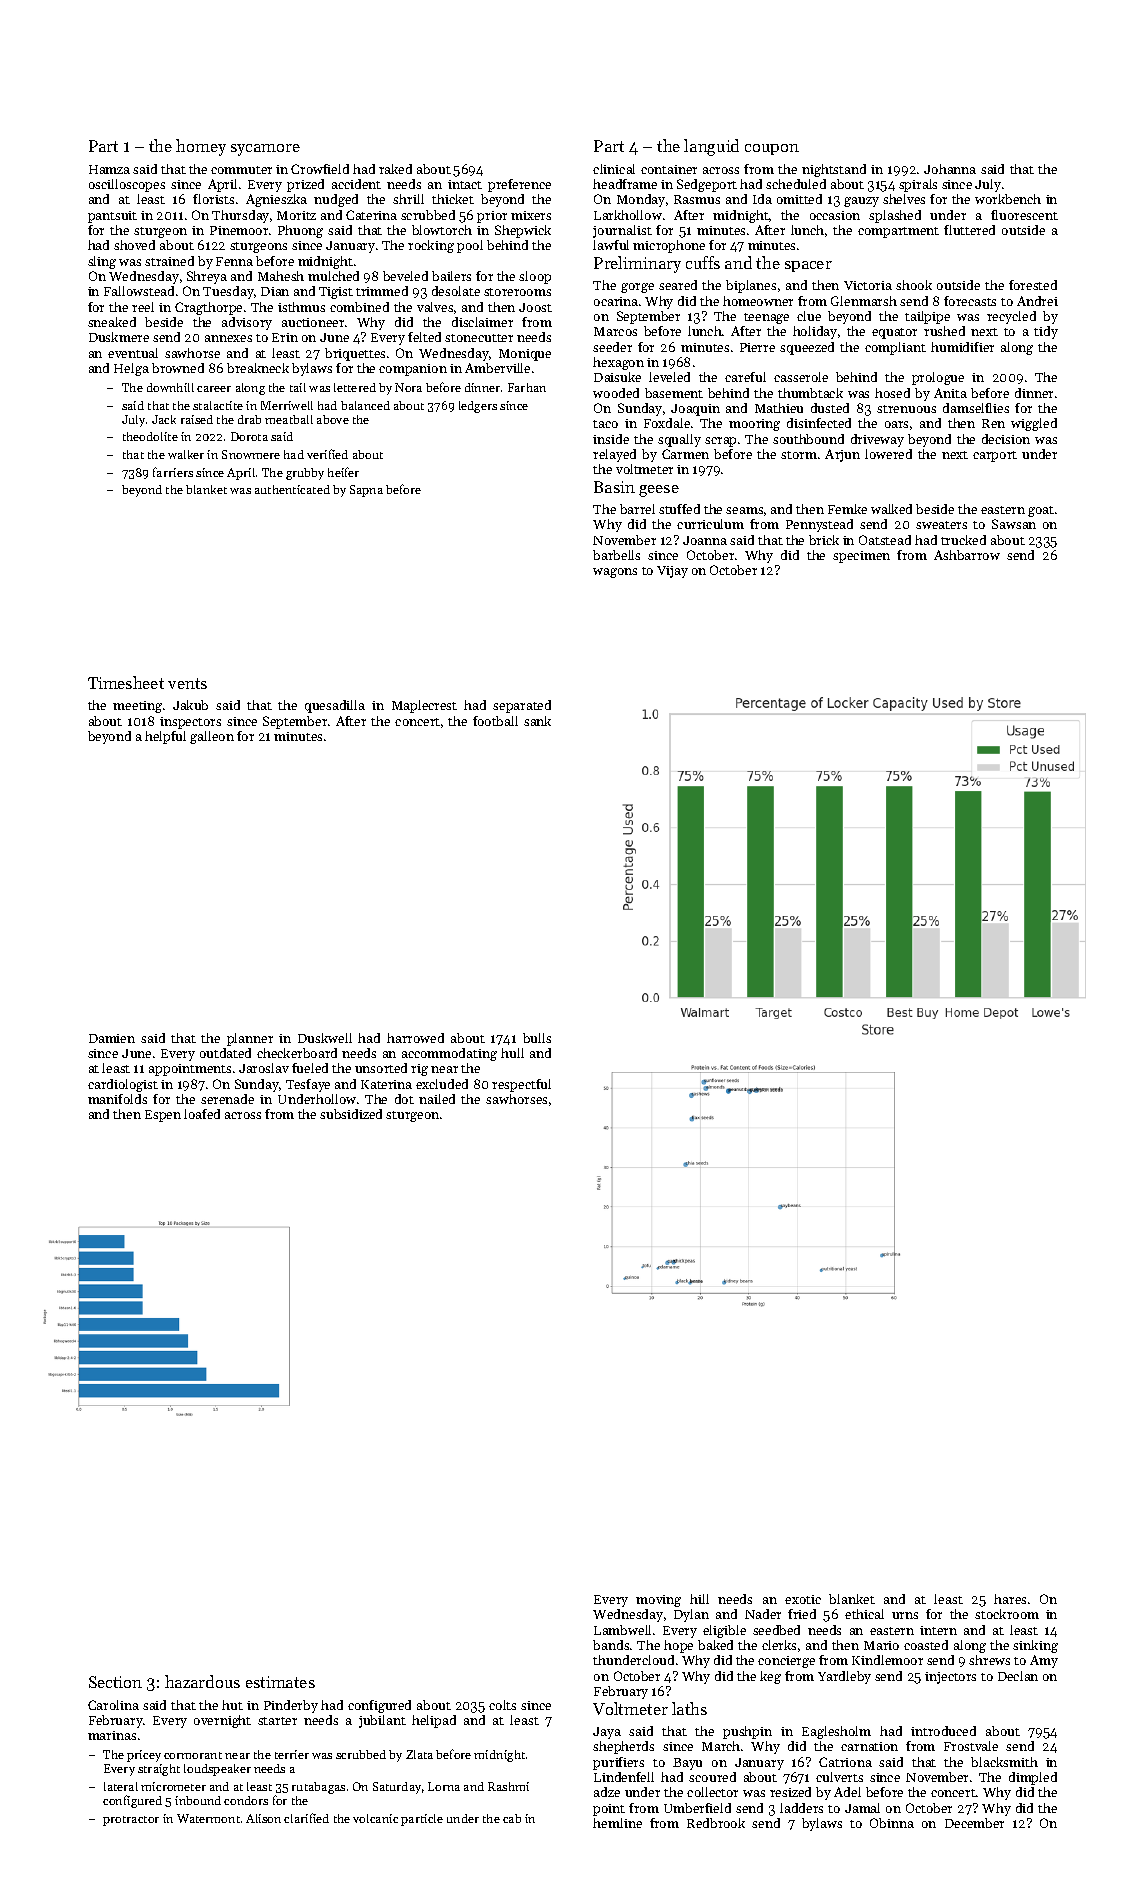 Image resolution: width=1146 pixels, height=1887 pixels. What do you see at coordinates (938, 1630) in the screenshot?
I see `intern` at bounding box center [938, 1630].
